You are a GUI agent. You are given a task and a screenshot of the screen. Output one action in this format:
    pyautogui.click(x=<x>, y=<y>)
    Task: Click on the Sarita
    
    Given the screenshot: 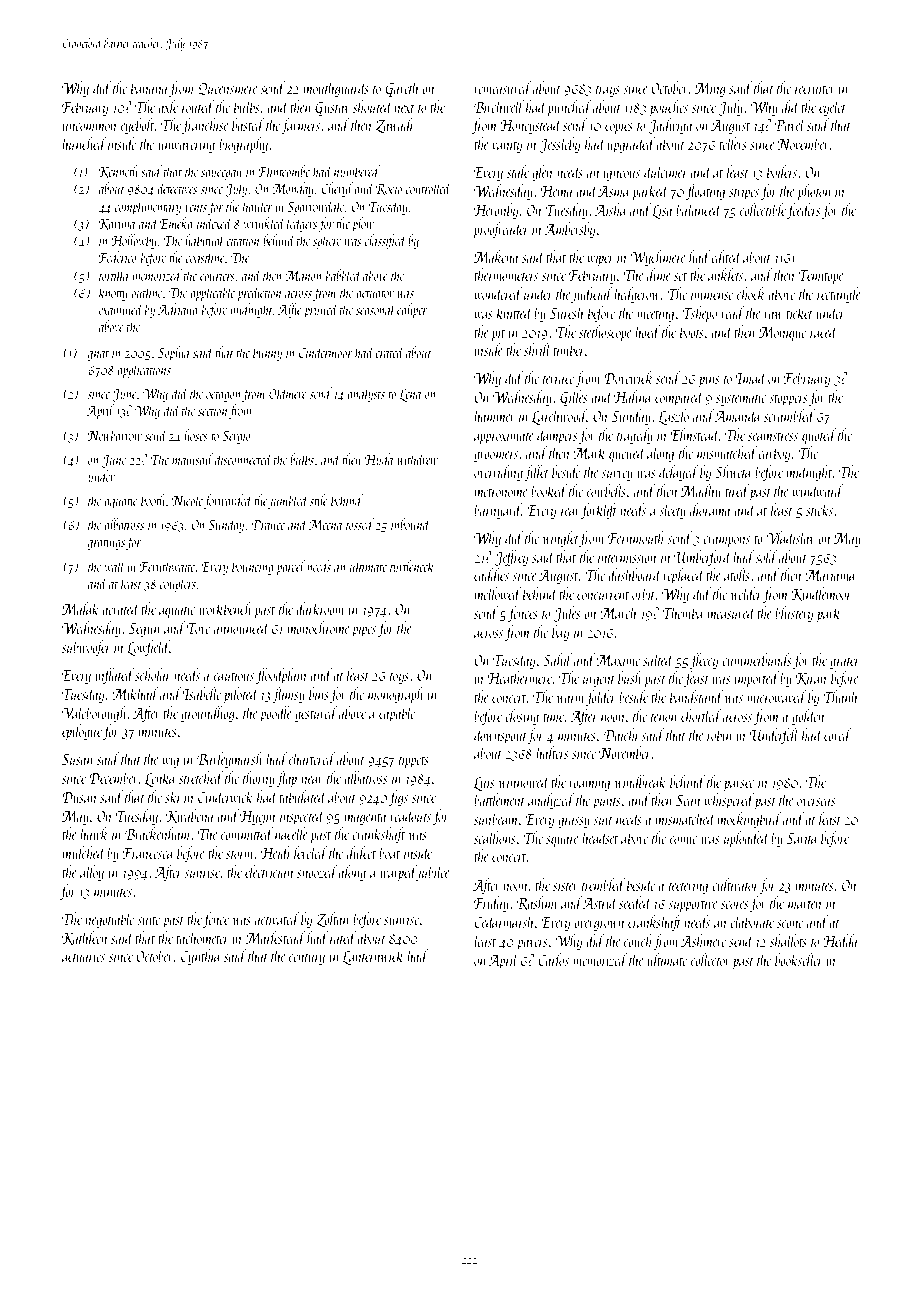 What is the action you would take?
    pyautogui.click(x=802, y=838)
